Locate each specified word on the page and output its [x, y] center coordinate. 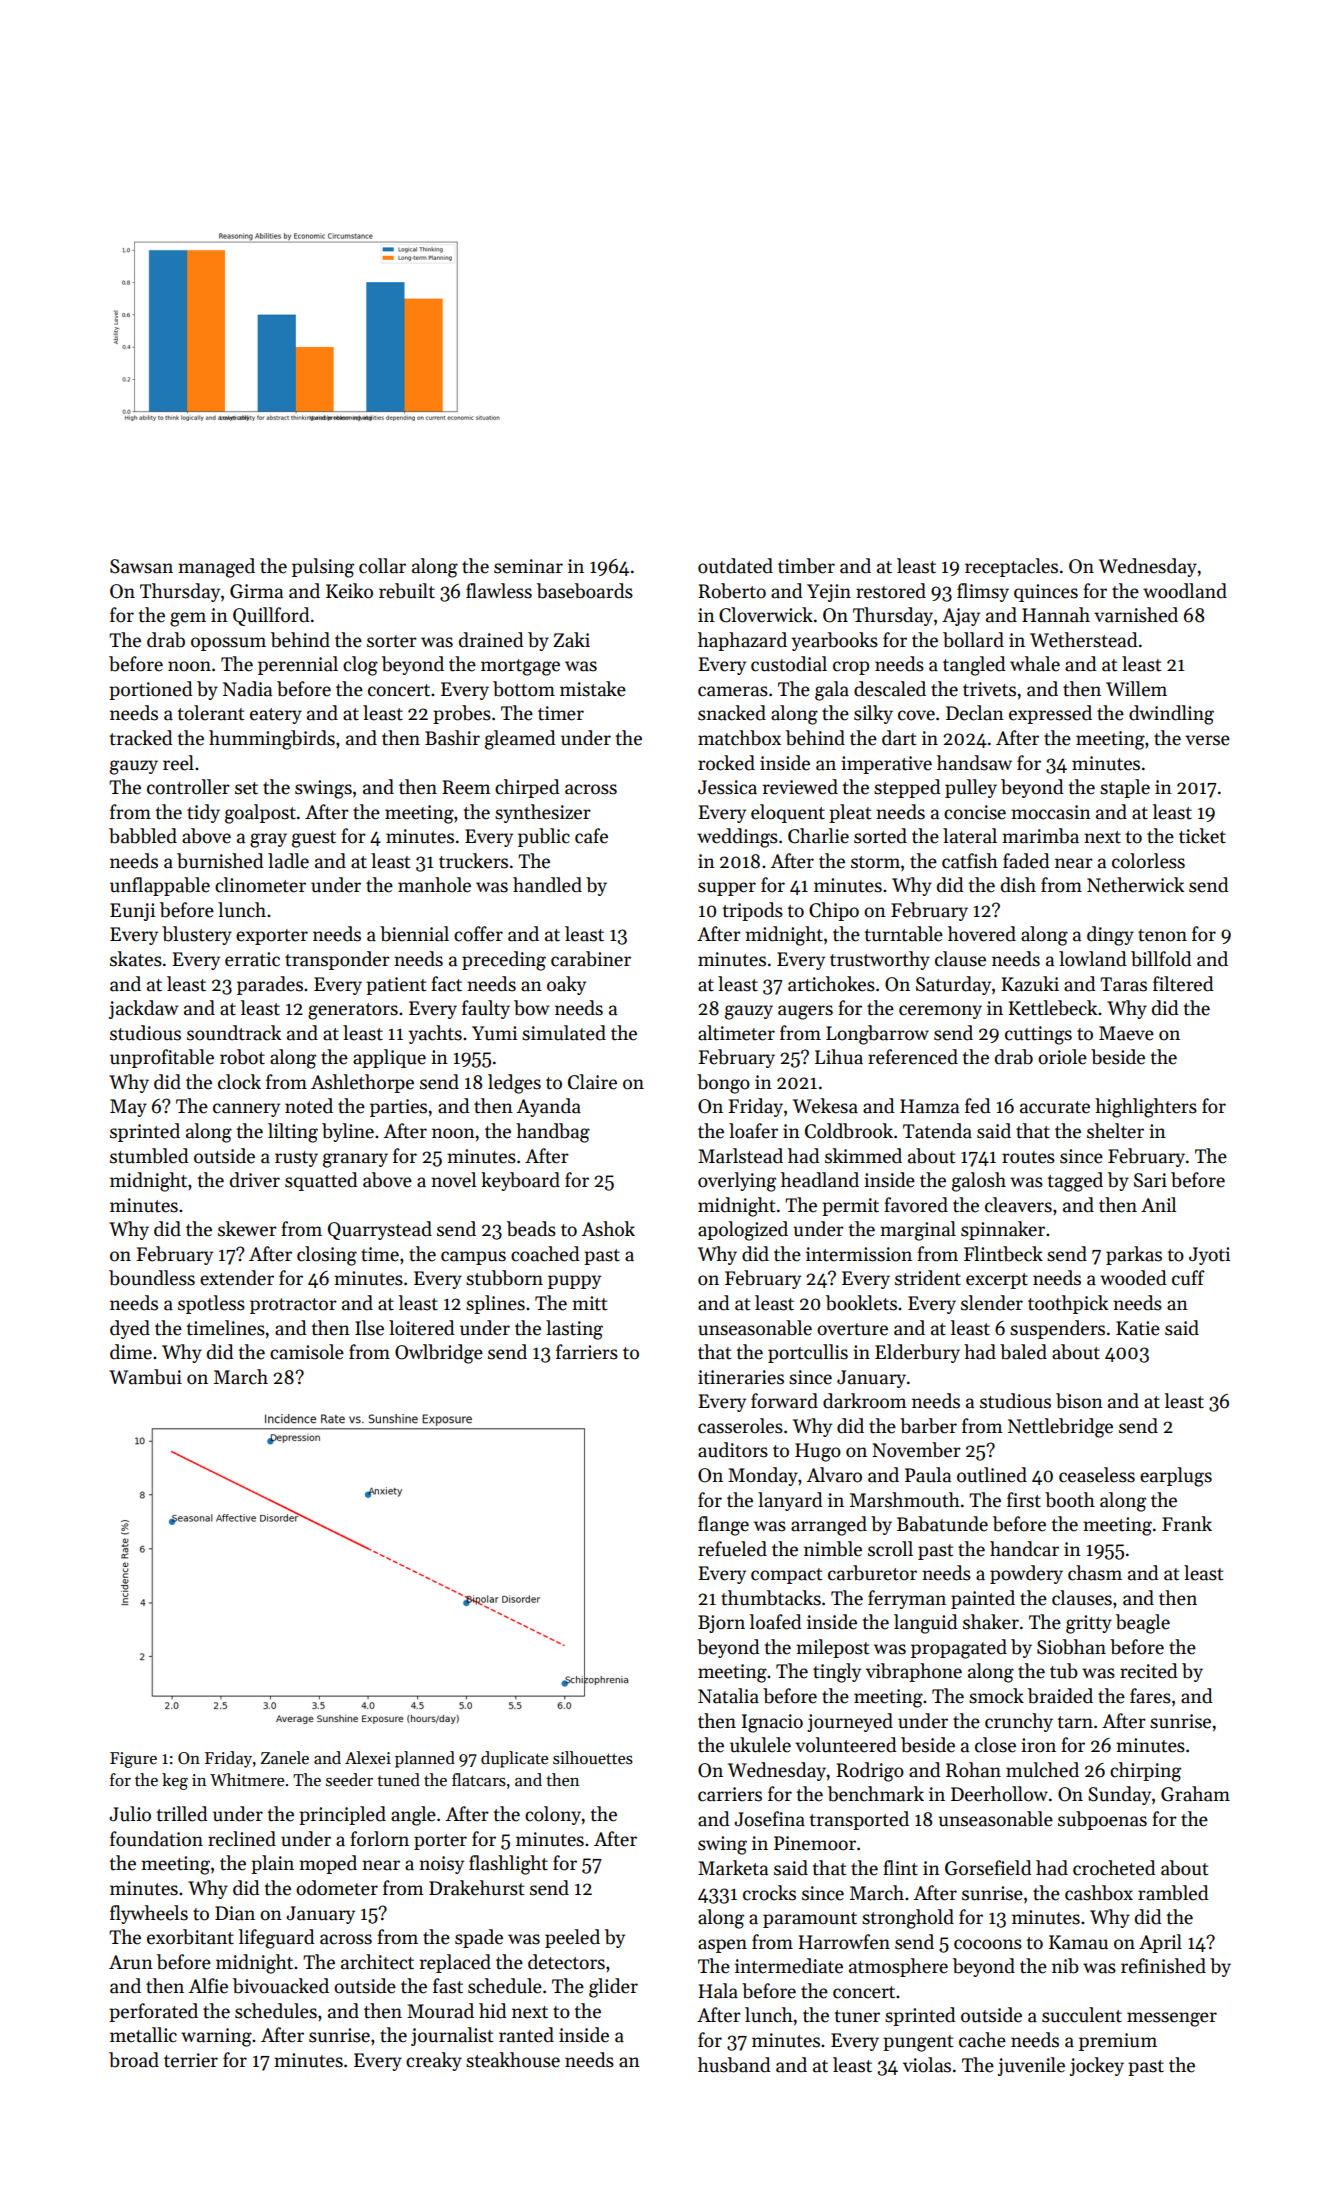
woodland [1185, 591]
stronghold [908, 1919]
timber [806, 566]
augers [805, 1012]
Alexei [368, 1758]
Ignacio [772, 1723]
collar [382, 566]
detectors [566, 1962]
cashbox [1099, 1893]
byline [348, 1132]
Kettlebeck [1052, 1008]
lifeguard [277, 1939]
